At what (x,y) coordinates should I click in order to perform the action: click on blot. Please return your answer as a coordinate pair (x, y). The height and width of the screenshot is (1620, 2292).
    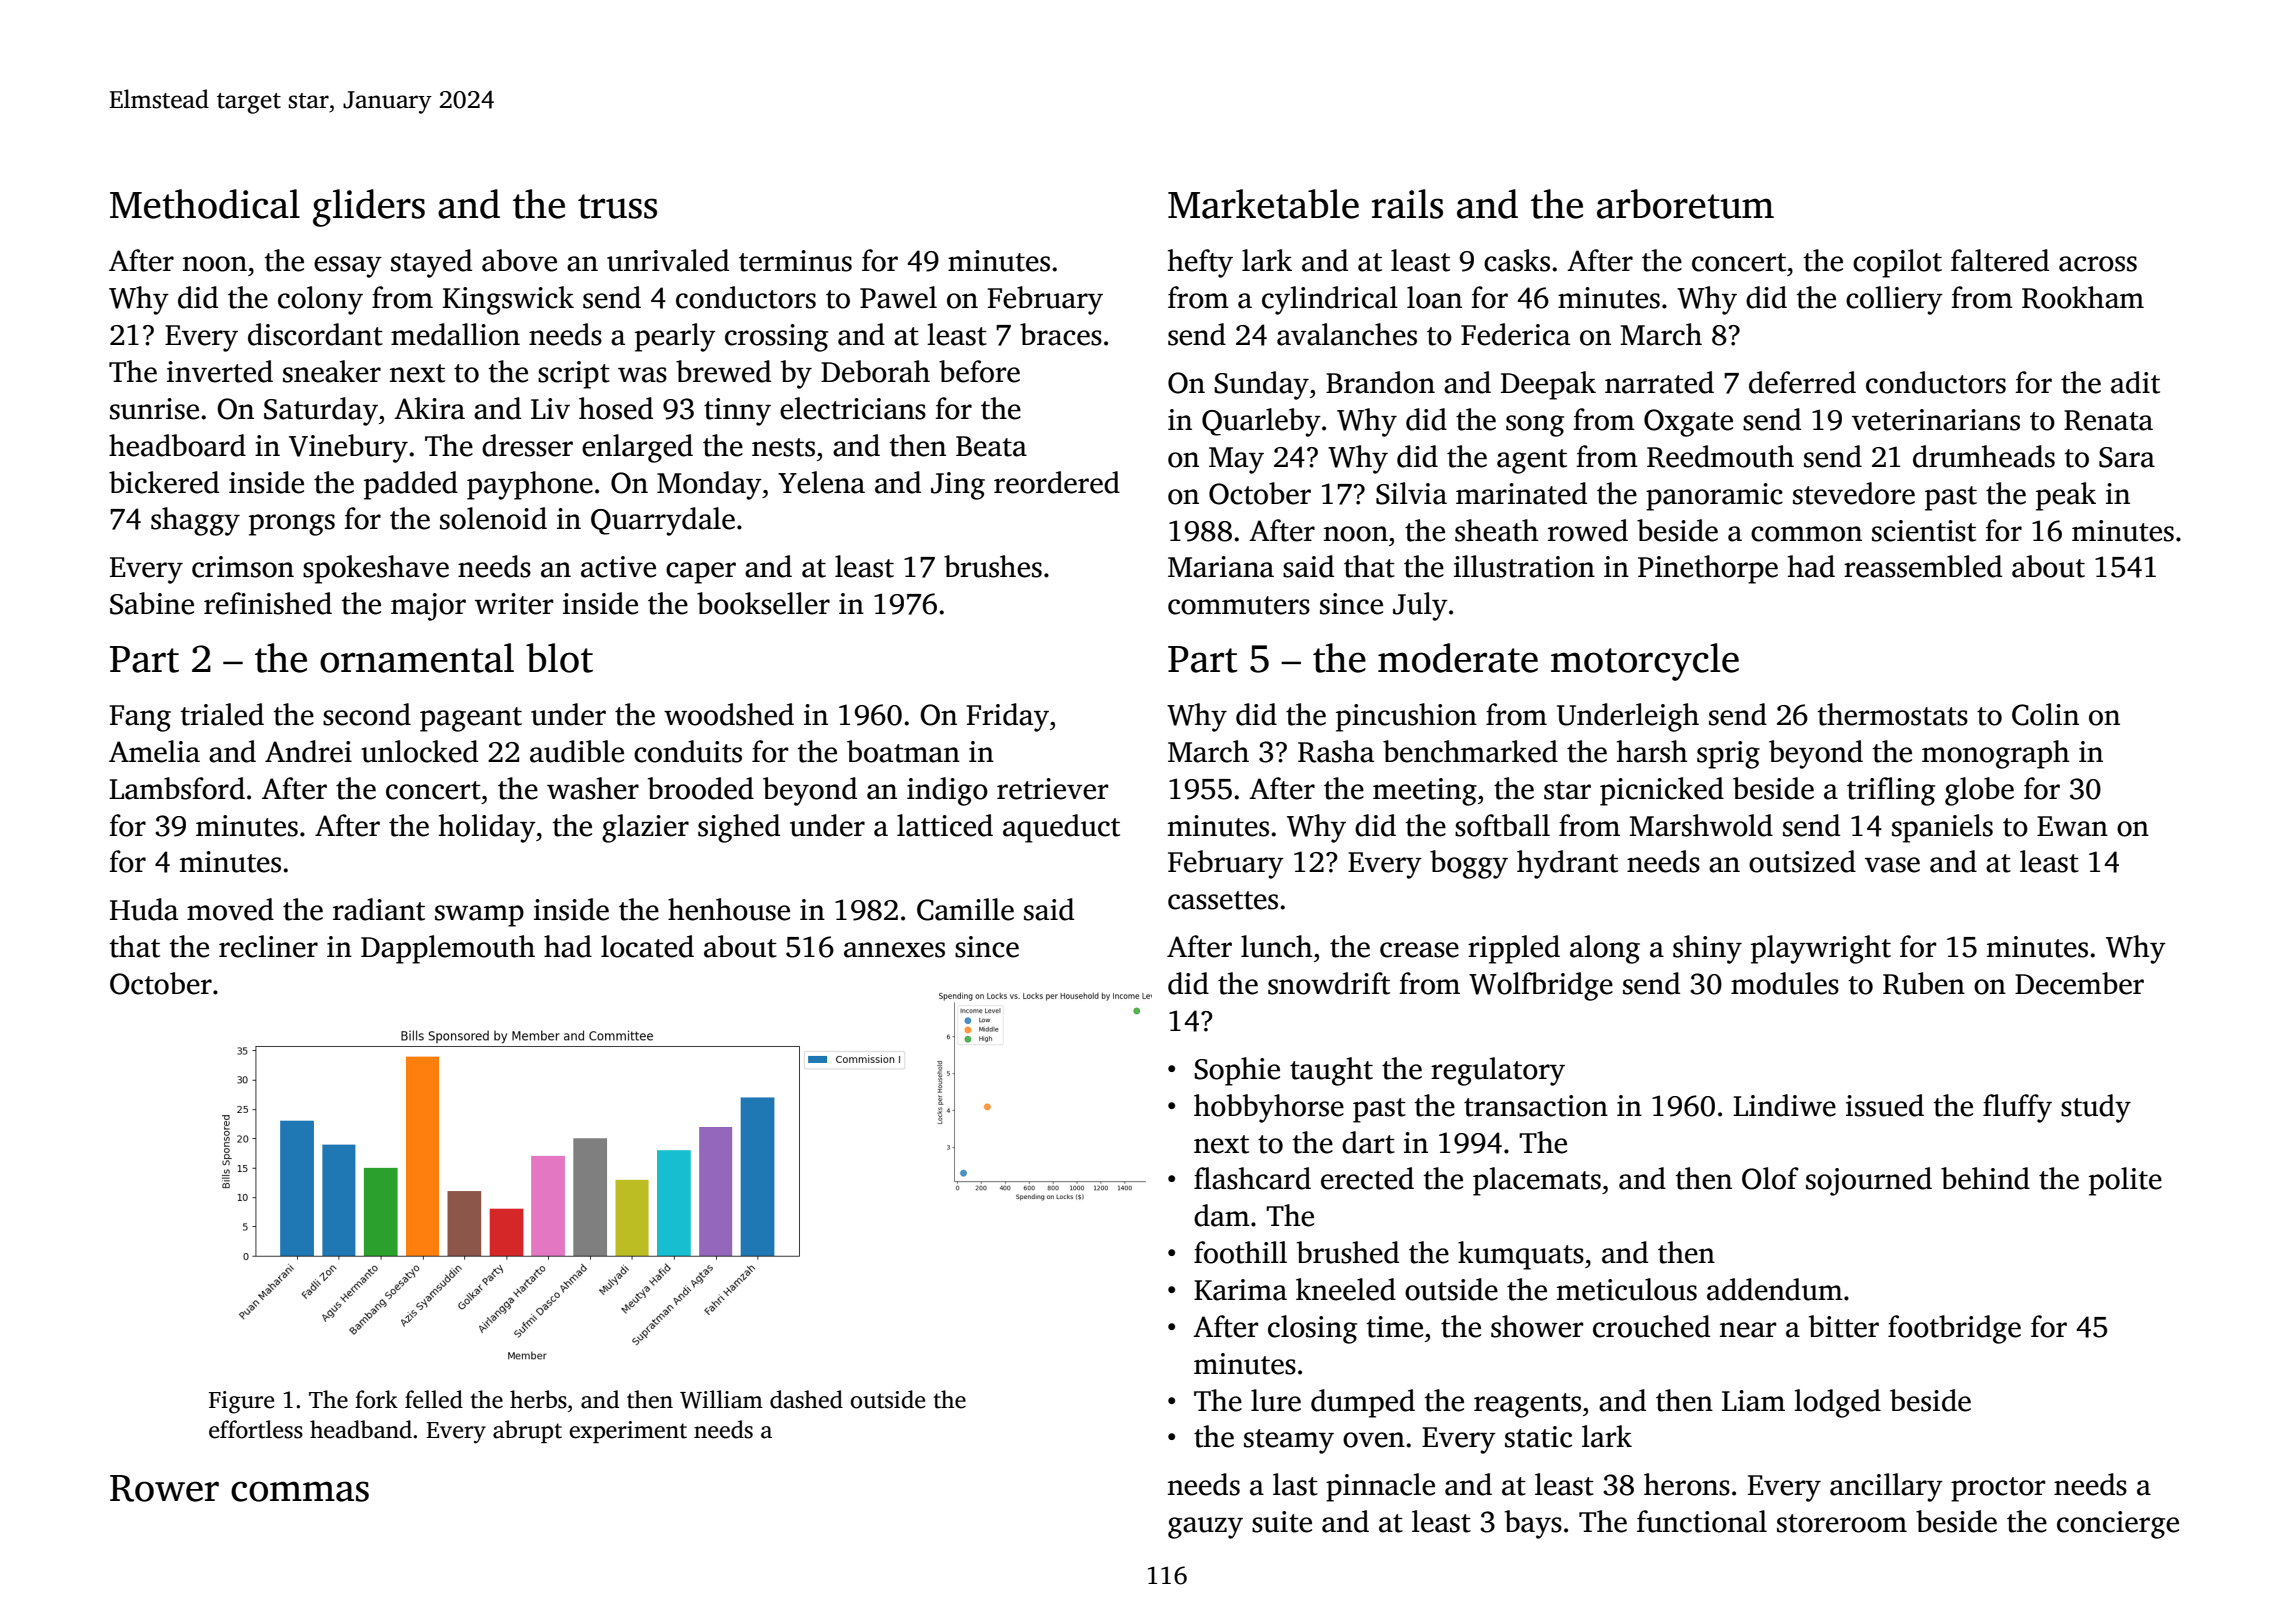
    Looking at the image, I should click on (559, 658).
